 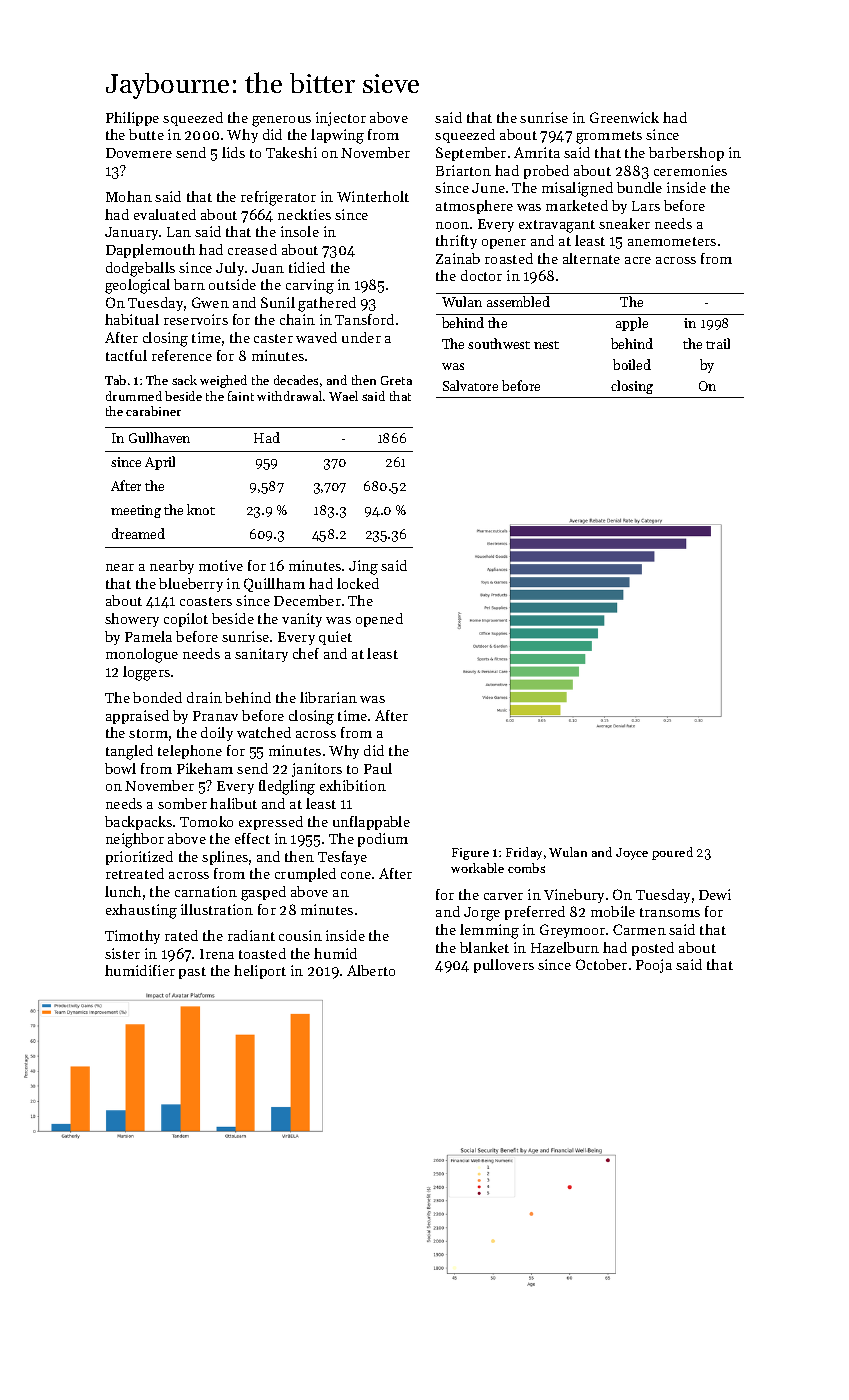 What do you see at coordinates (672, 853) in the screenshot?
I see `poured` at bounding box center [672, 853].
